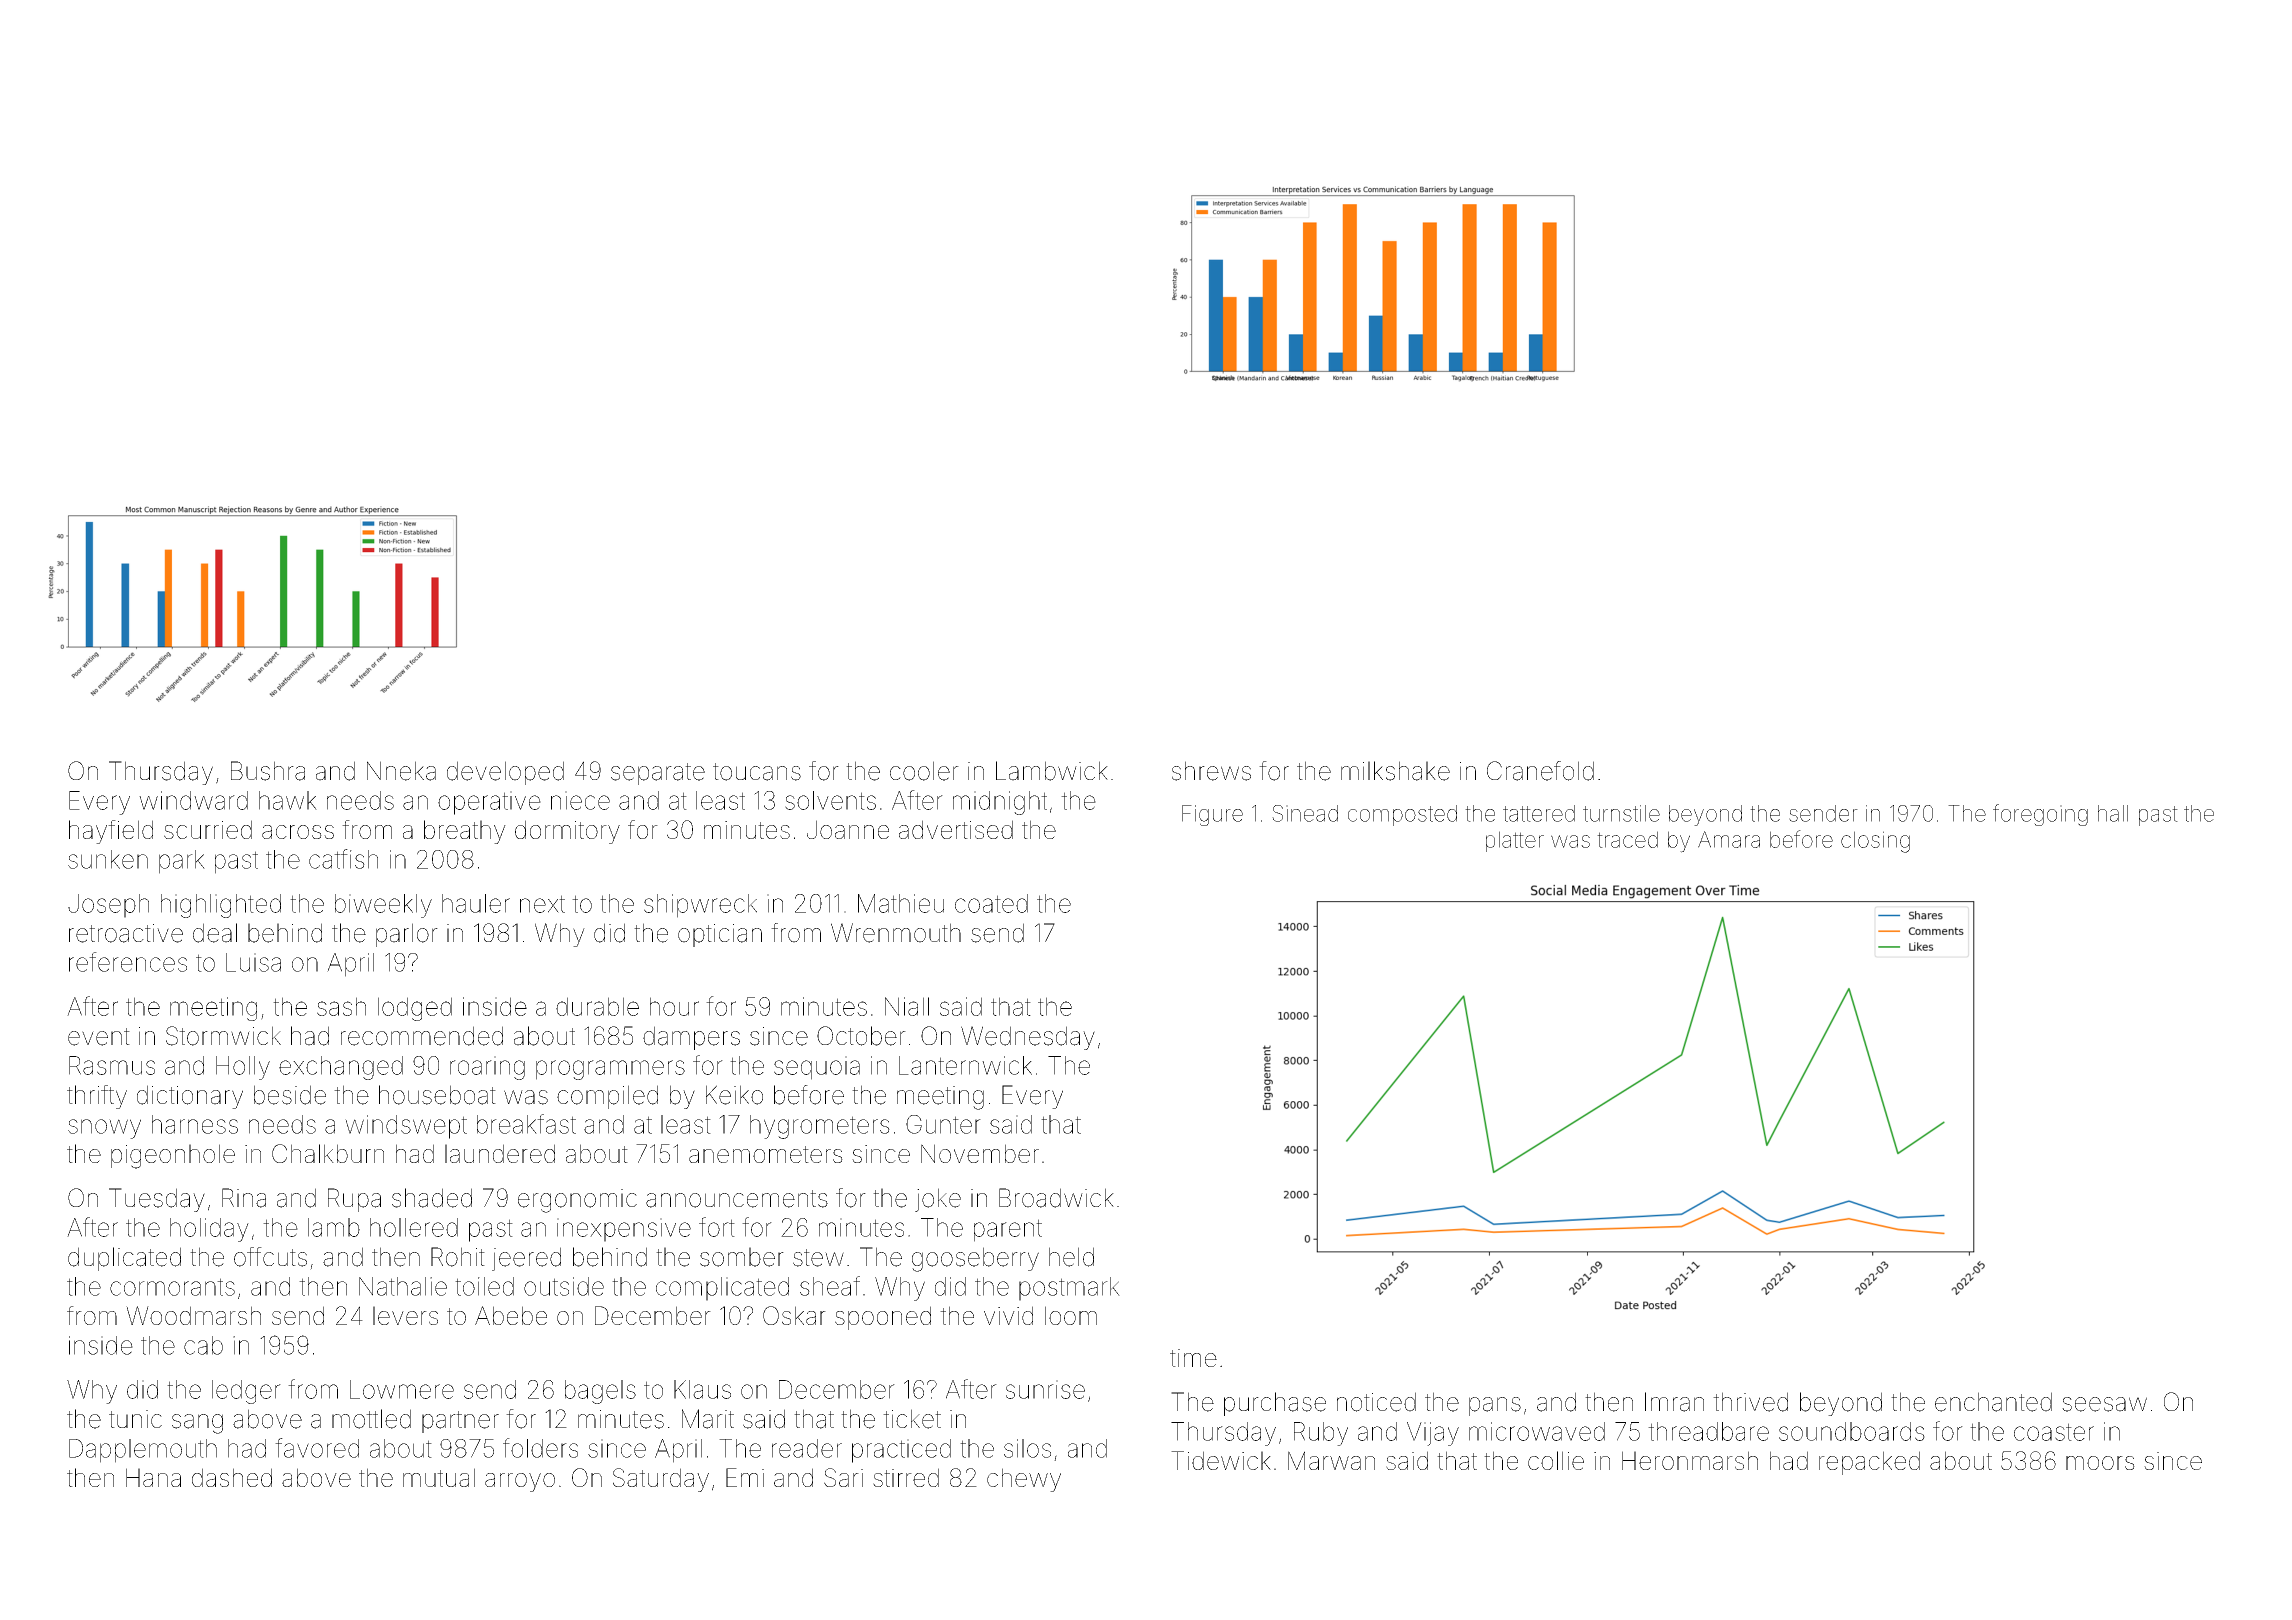 This document has height=1620, width=2292. What do you see at coordinates (111, 832) in the document?
I see `hayfield` at bounding box center [111, 832].
